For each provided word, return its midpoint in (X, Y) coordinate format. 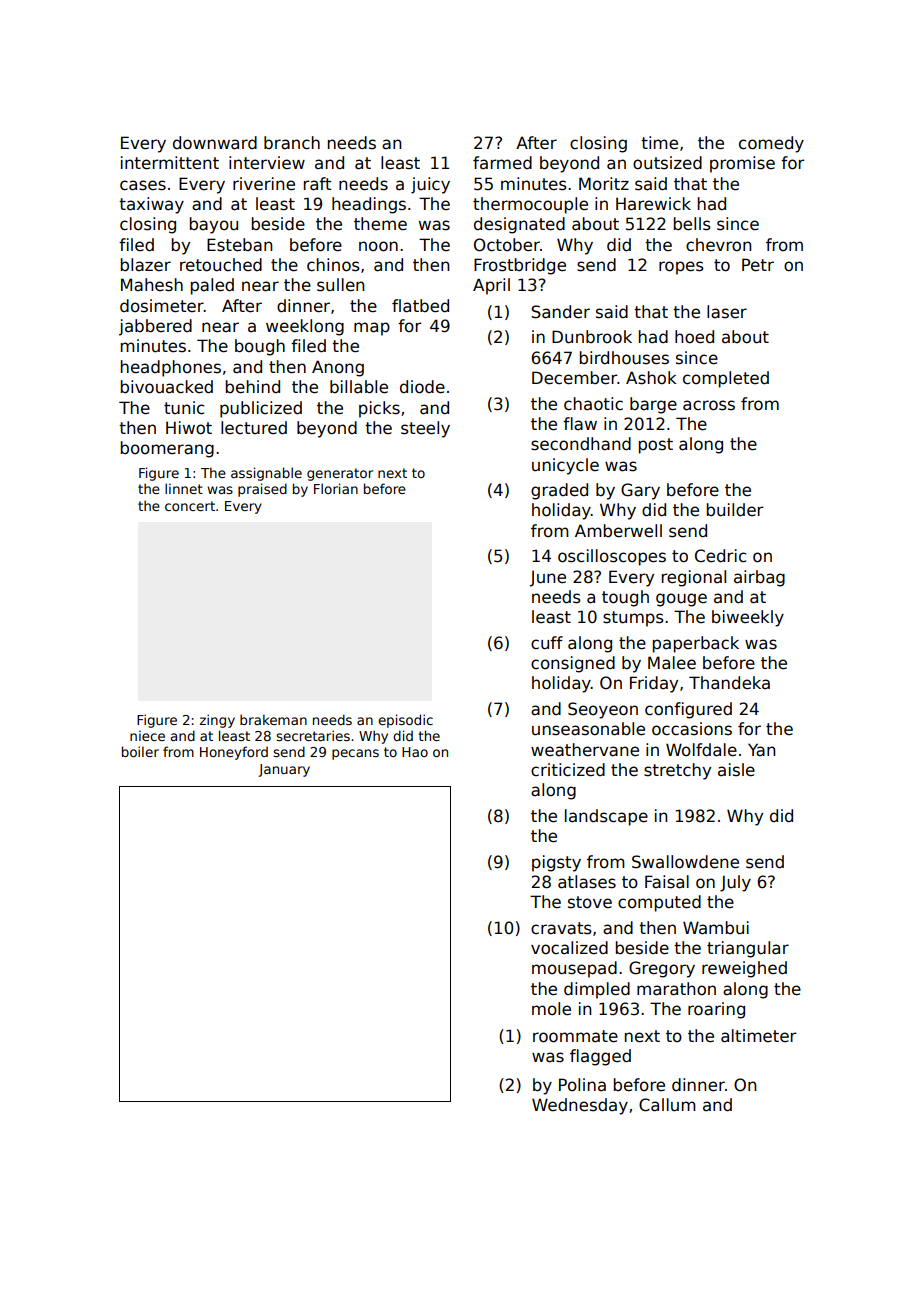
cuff (547, 643)
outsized (667, 163)
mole (551, 1009)
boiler (140, 751)
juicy (430, 185)
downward (215, 143)
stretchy (677, 771)
